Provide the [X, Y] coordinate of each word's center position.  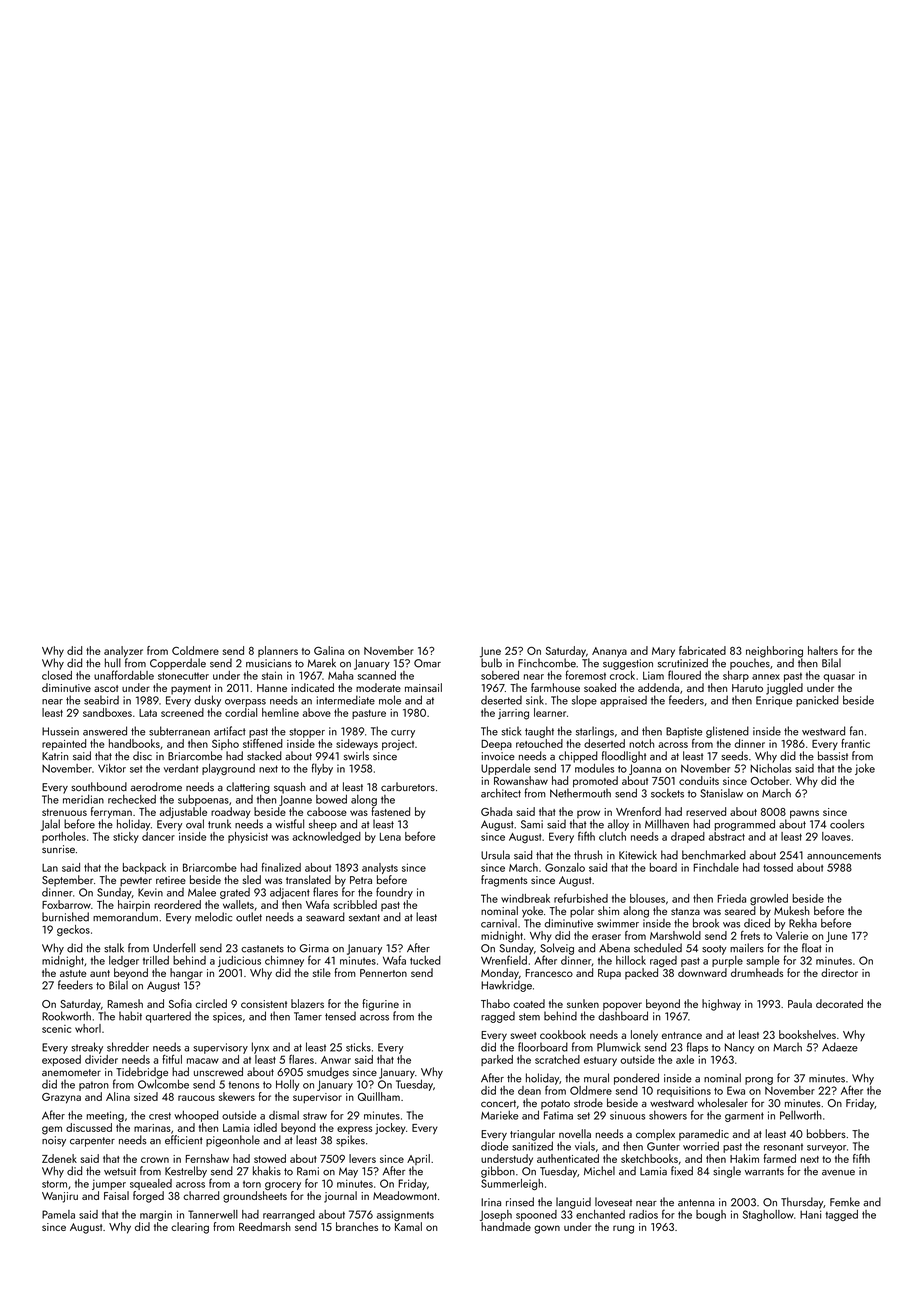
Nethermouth [580, 793]
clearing [190, 1228]
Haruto [747, 688]
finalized [281, 867]
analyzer [123, 652]
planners [278, 651]
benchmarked [714, 855]
